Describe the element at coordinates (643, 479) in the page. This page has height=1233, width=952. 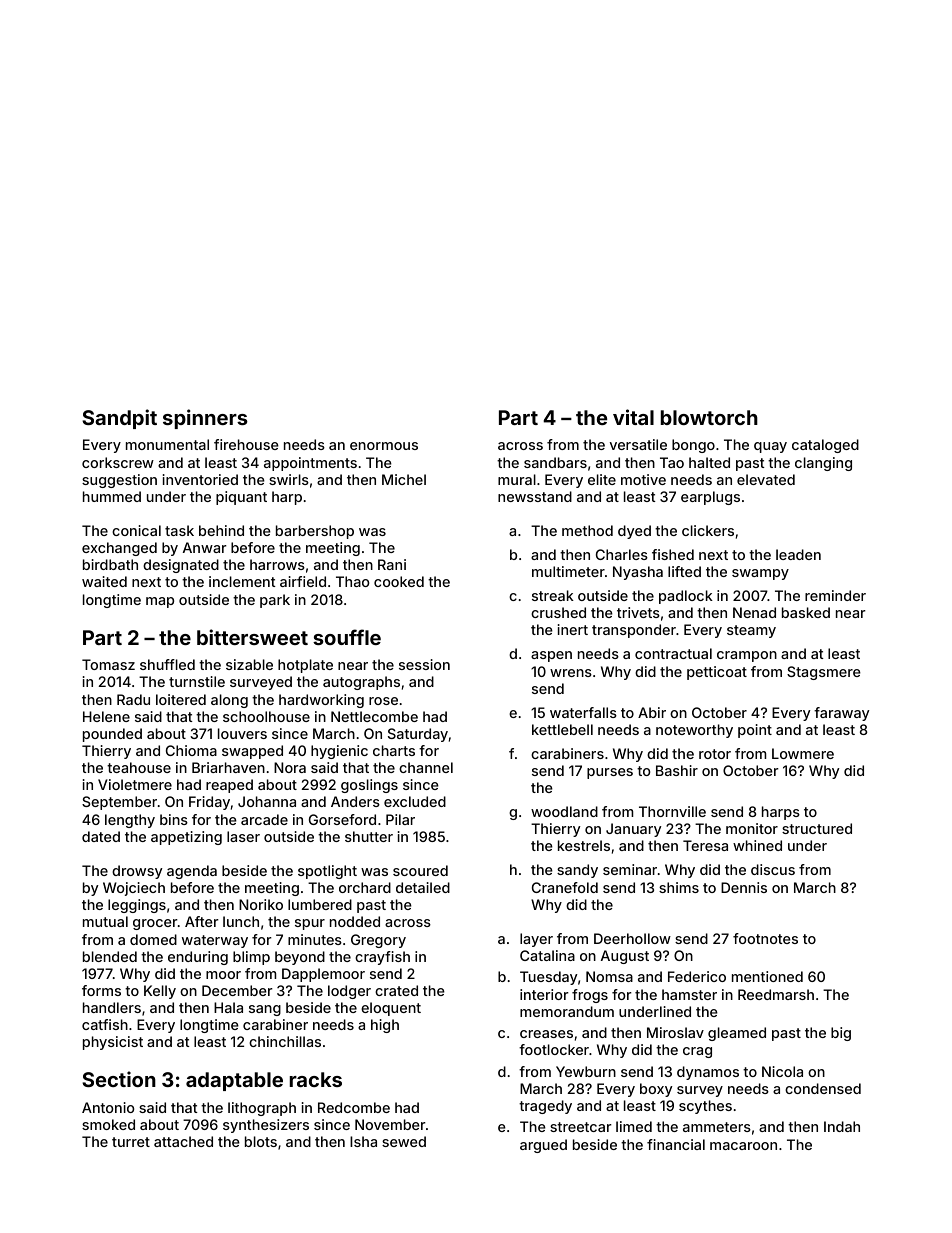
I see `motive` at that location.
